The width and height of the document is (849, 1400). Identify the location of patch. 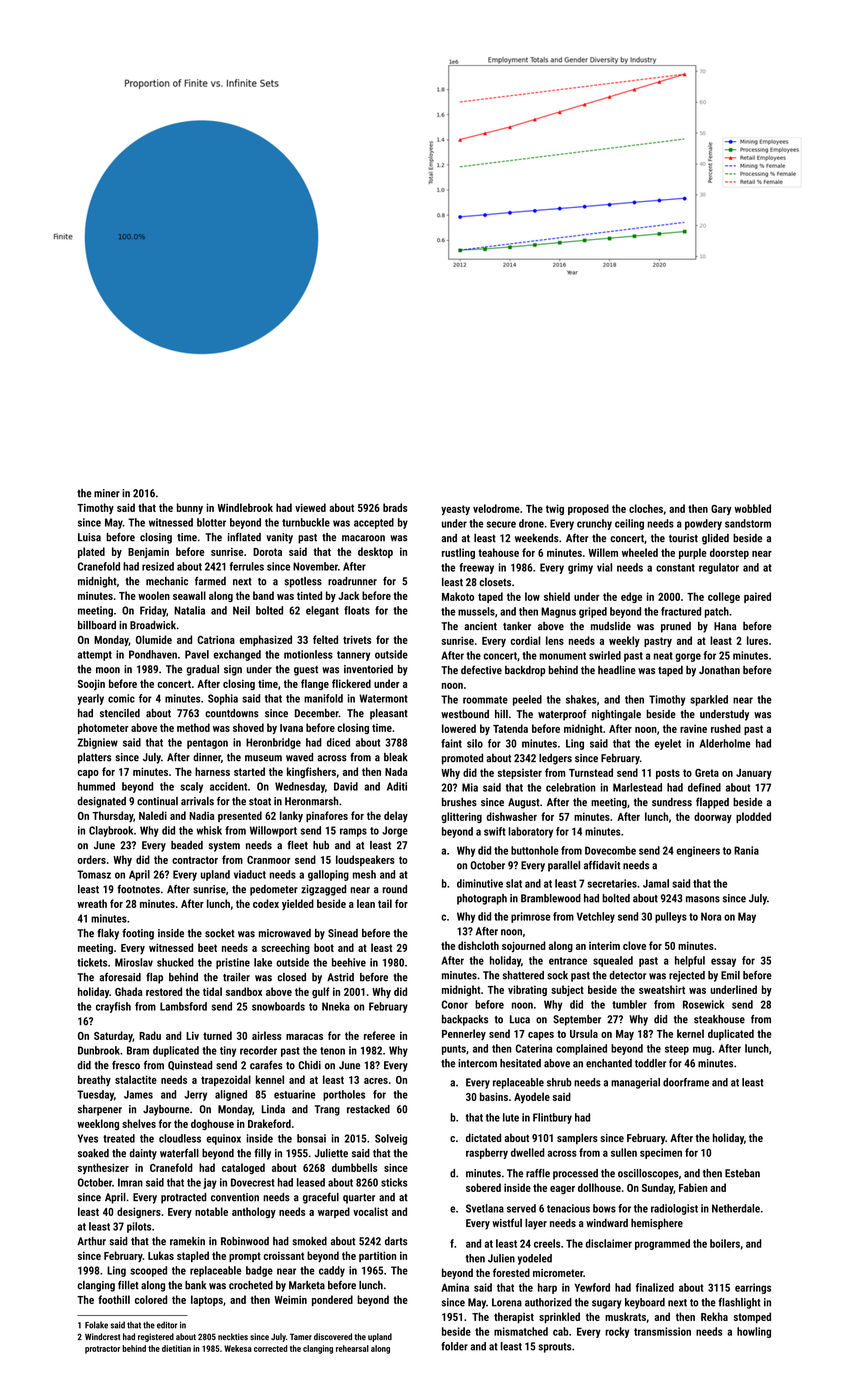
(717, 612).
